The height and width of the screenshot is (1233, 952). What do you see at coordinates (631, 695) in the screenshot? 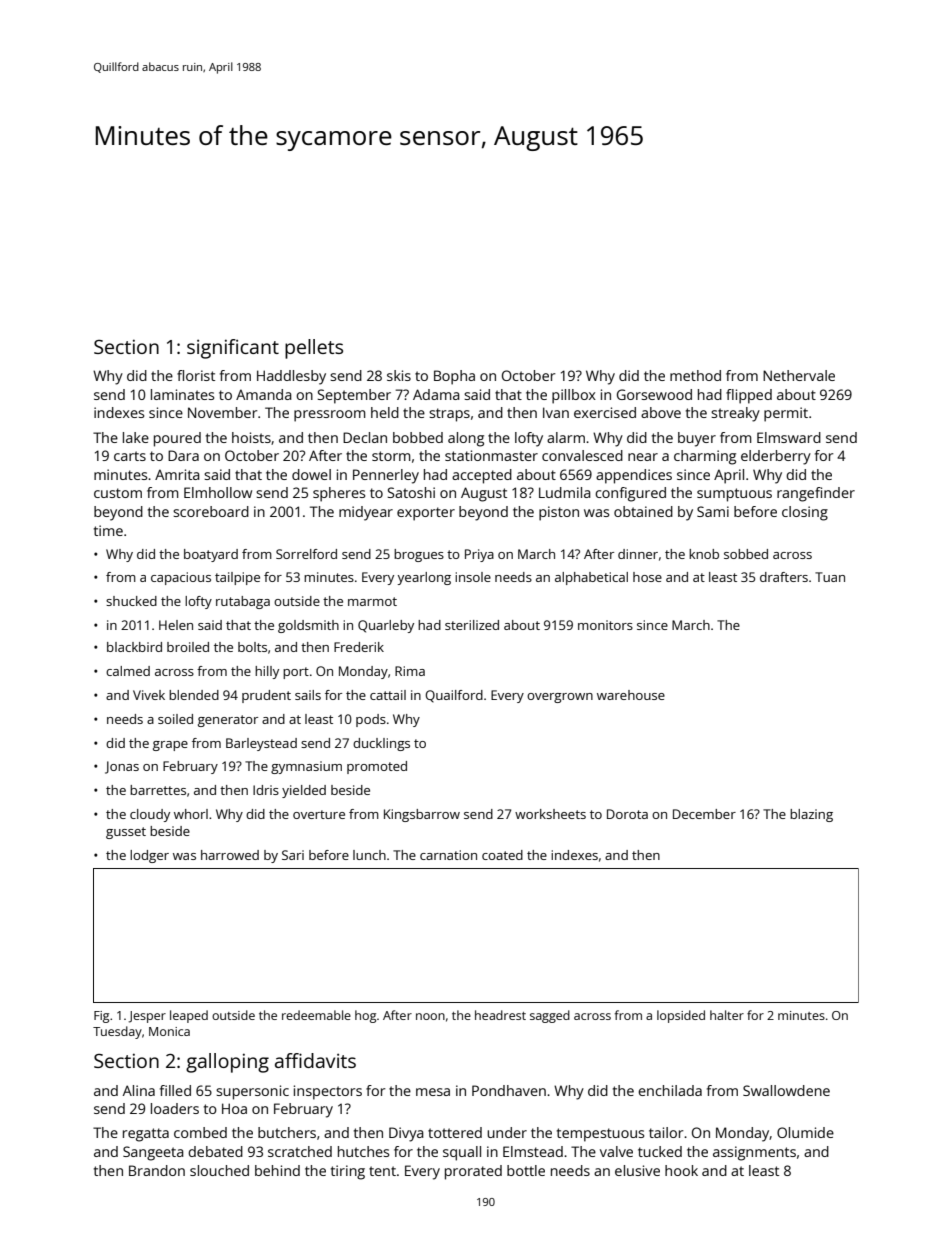
I see `warehouse` at bounding box center [631, 695].
